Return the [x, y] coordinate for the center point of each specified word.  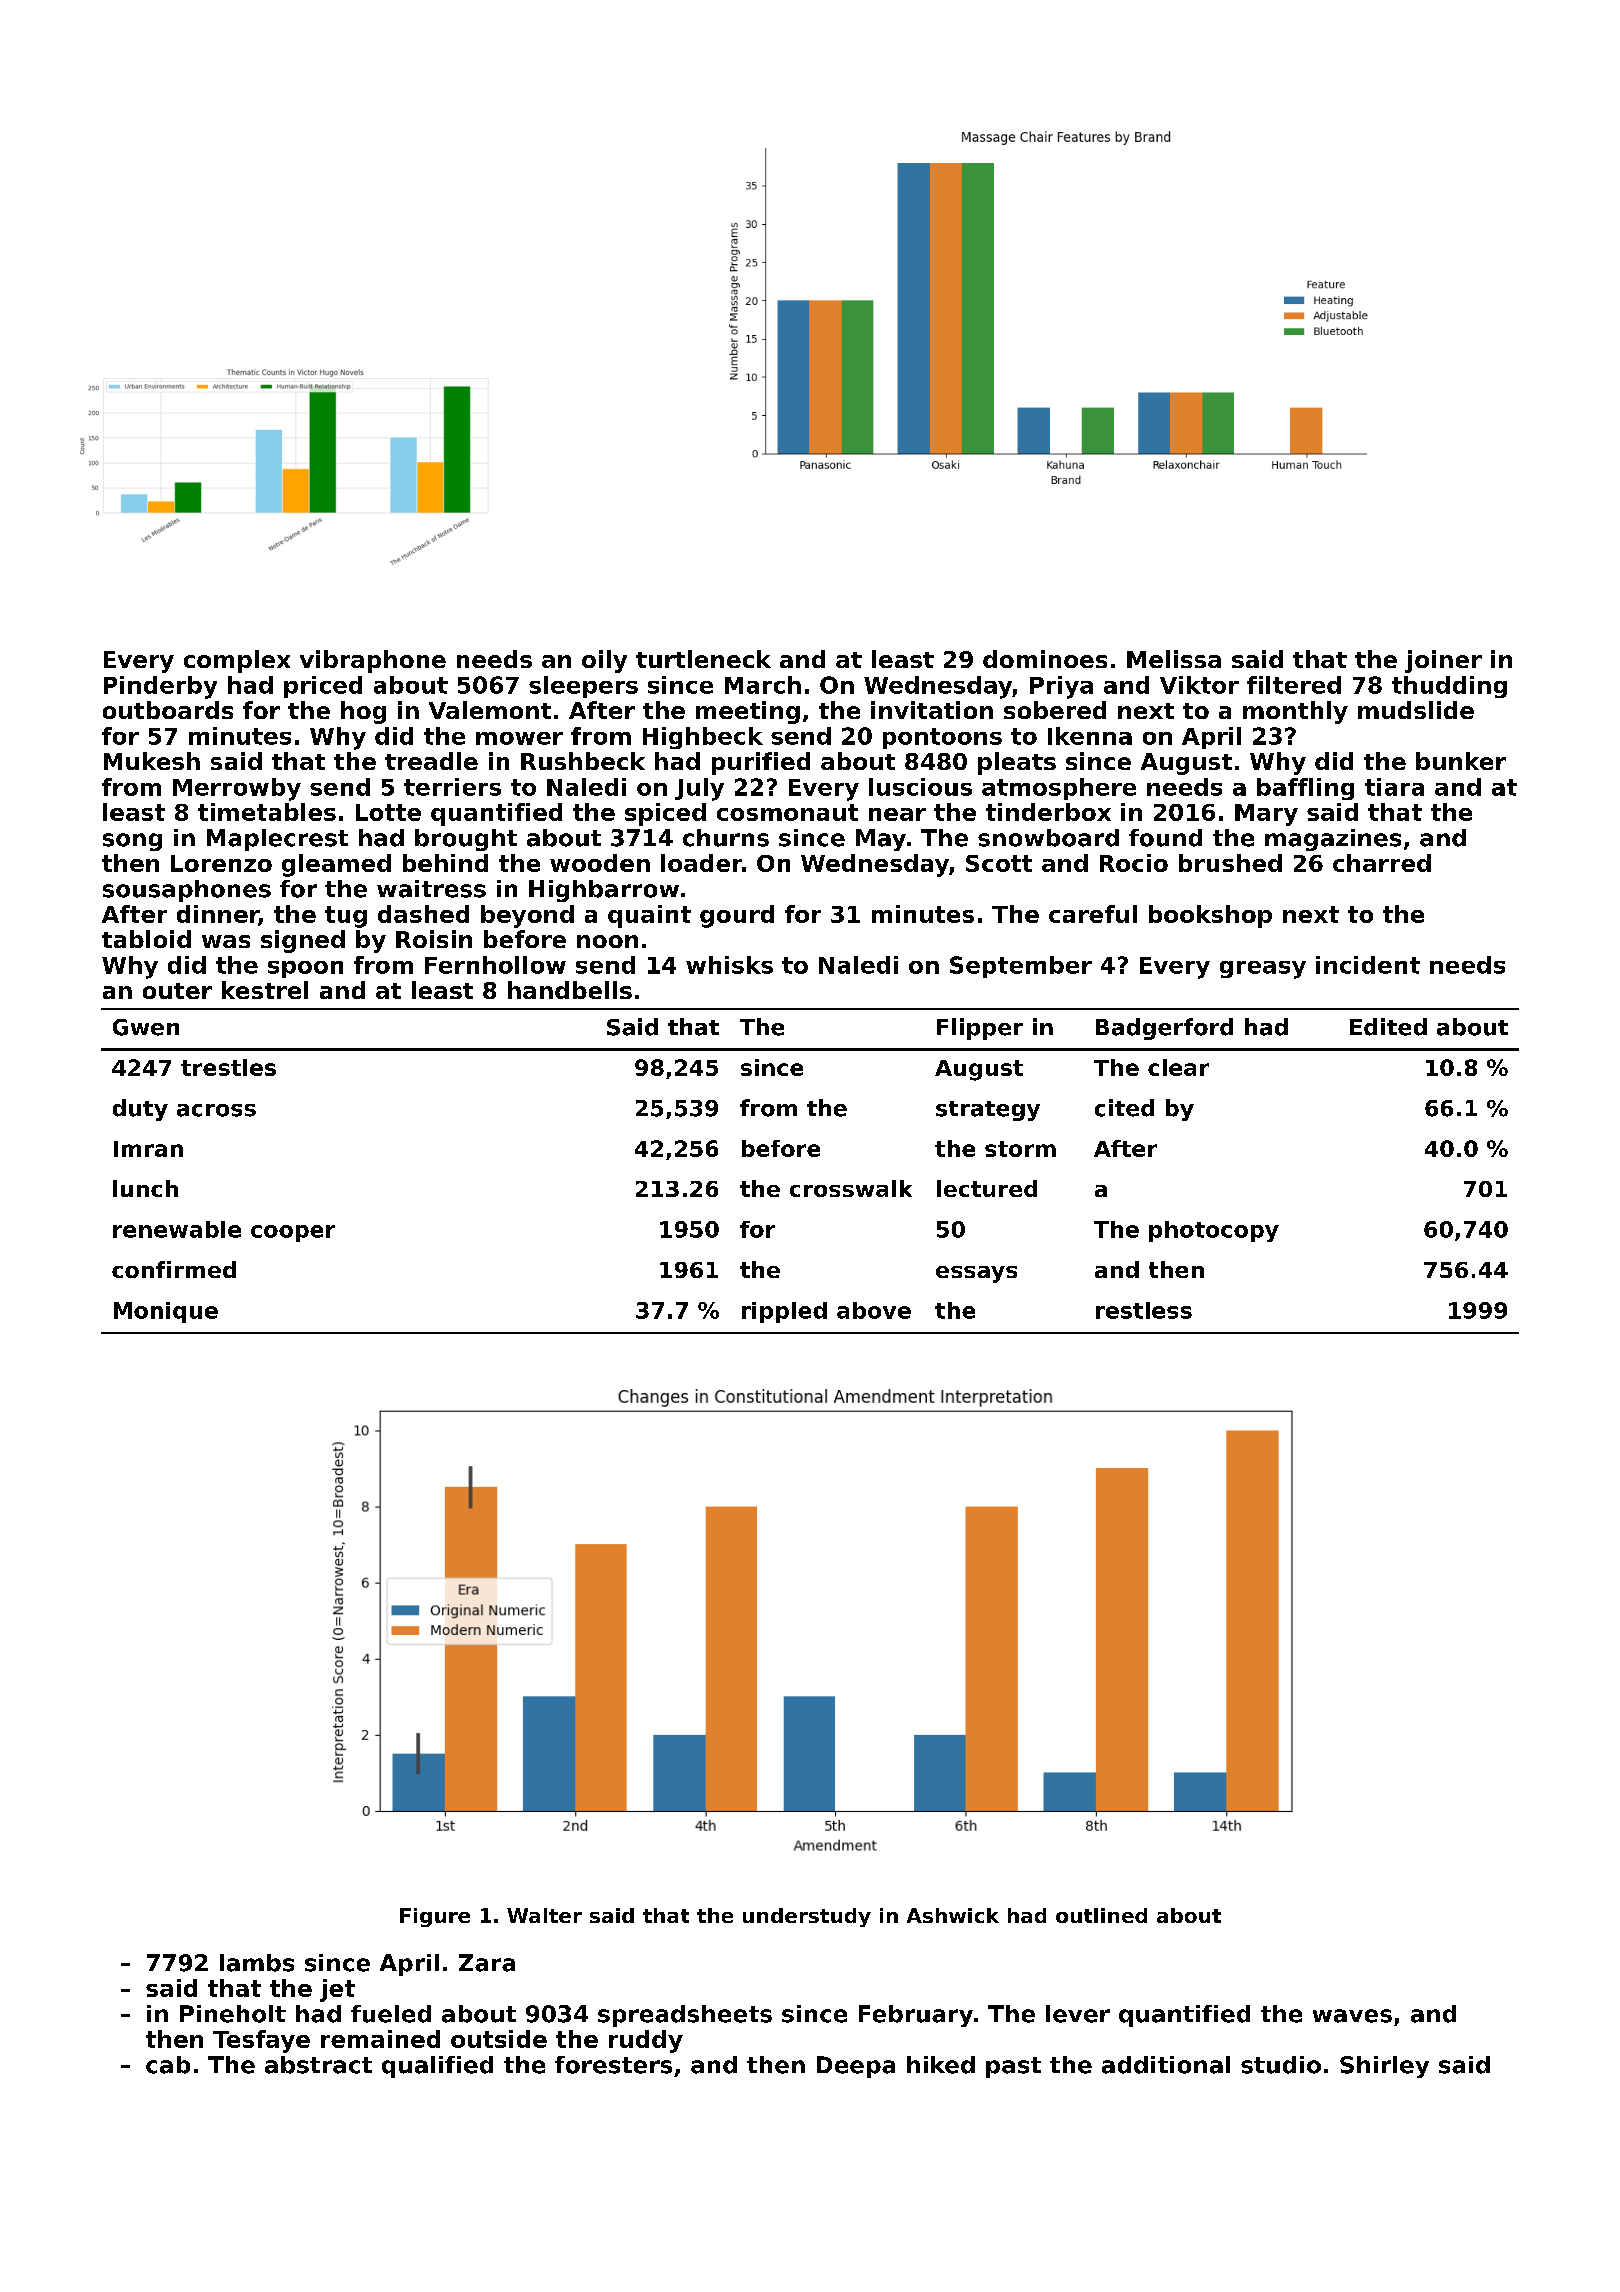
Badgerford [1164, 1029]
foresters [613, 2065]
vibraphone [373, 661]
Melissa [1174, 659]
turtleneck [703, 659]
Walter [544, 1915]
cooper [293, 1233]
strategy [988, 1111]
